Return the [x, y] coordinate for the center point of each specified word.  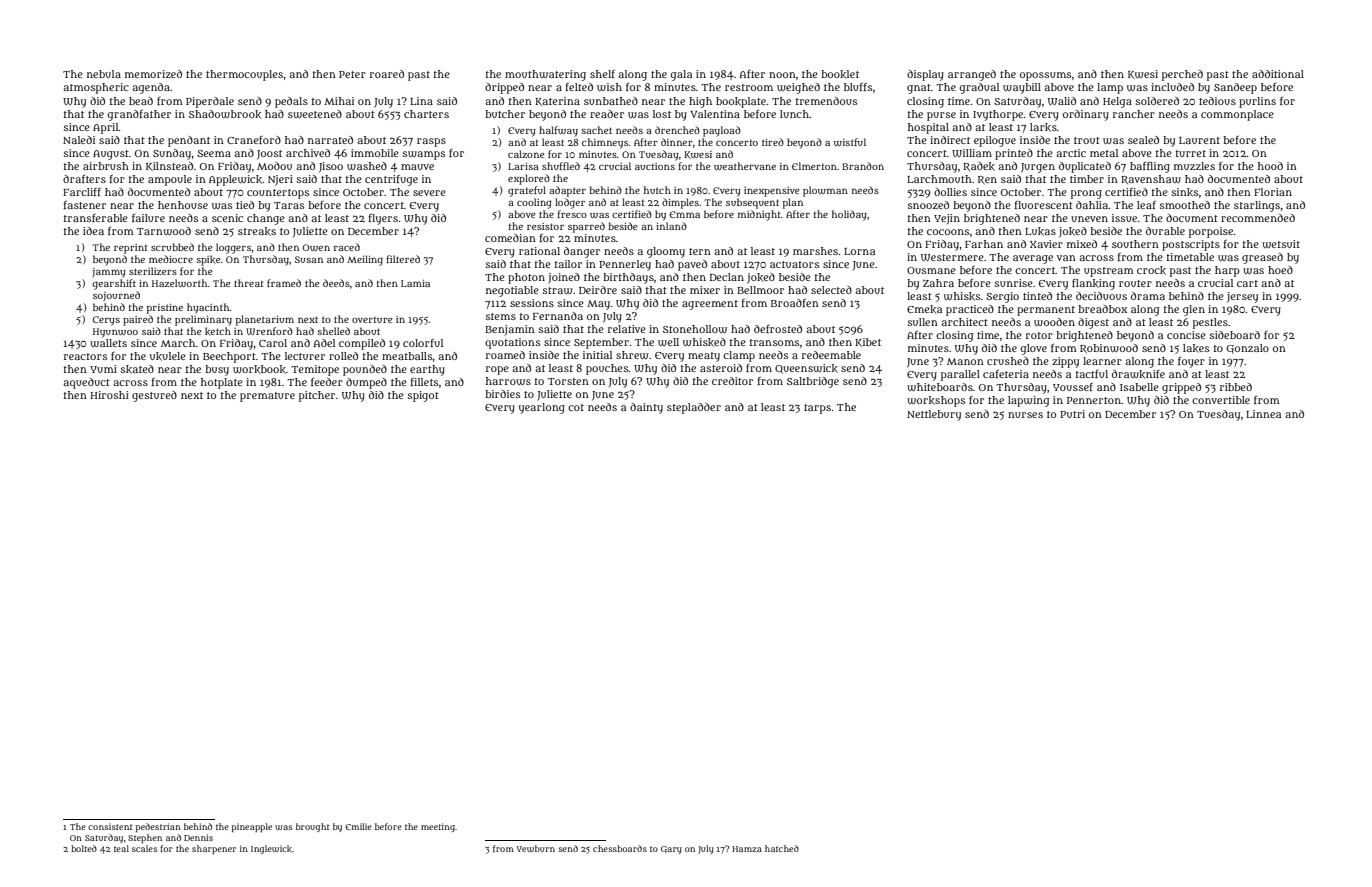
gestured [154, 396]
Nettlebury [934, 415]
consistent [110, 826]
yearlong [542, 408]
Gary [671, 850]
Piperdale [210, 102]
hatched [782, 848]
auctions [655, 166]
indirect [950, 140]
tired [773, 142]
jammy [109, 273]
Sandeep [1235, 88]
